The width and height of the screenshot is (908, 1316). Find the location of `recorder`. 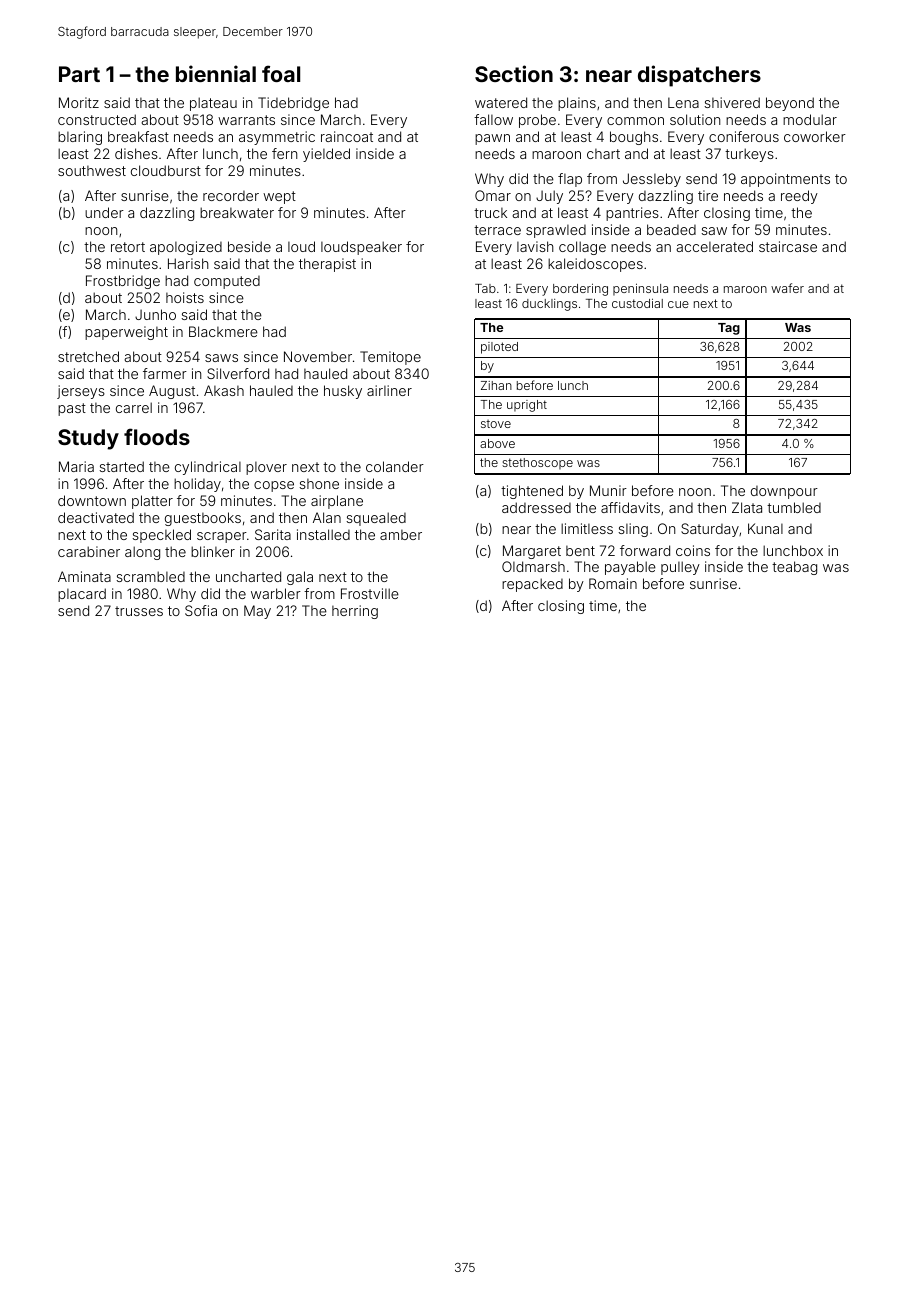

recorder is located at coordinates (231, 196).
